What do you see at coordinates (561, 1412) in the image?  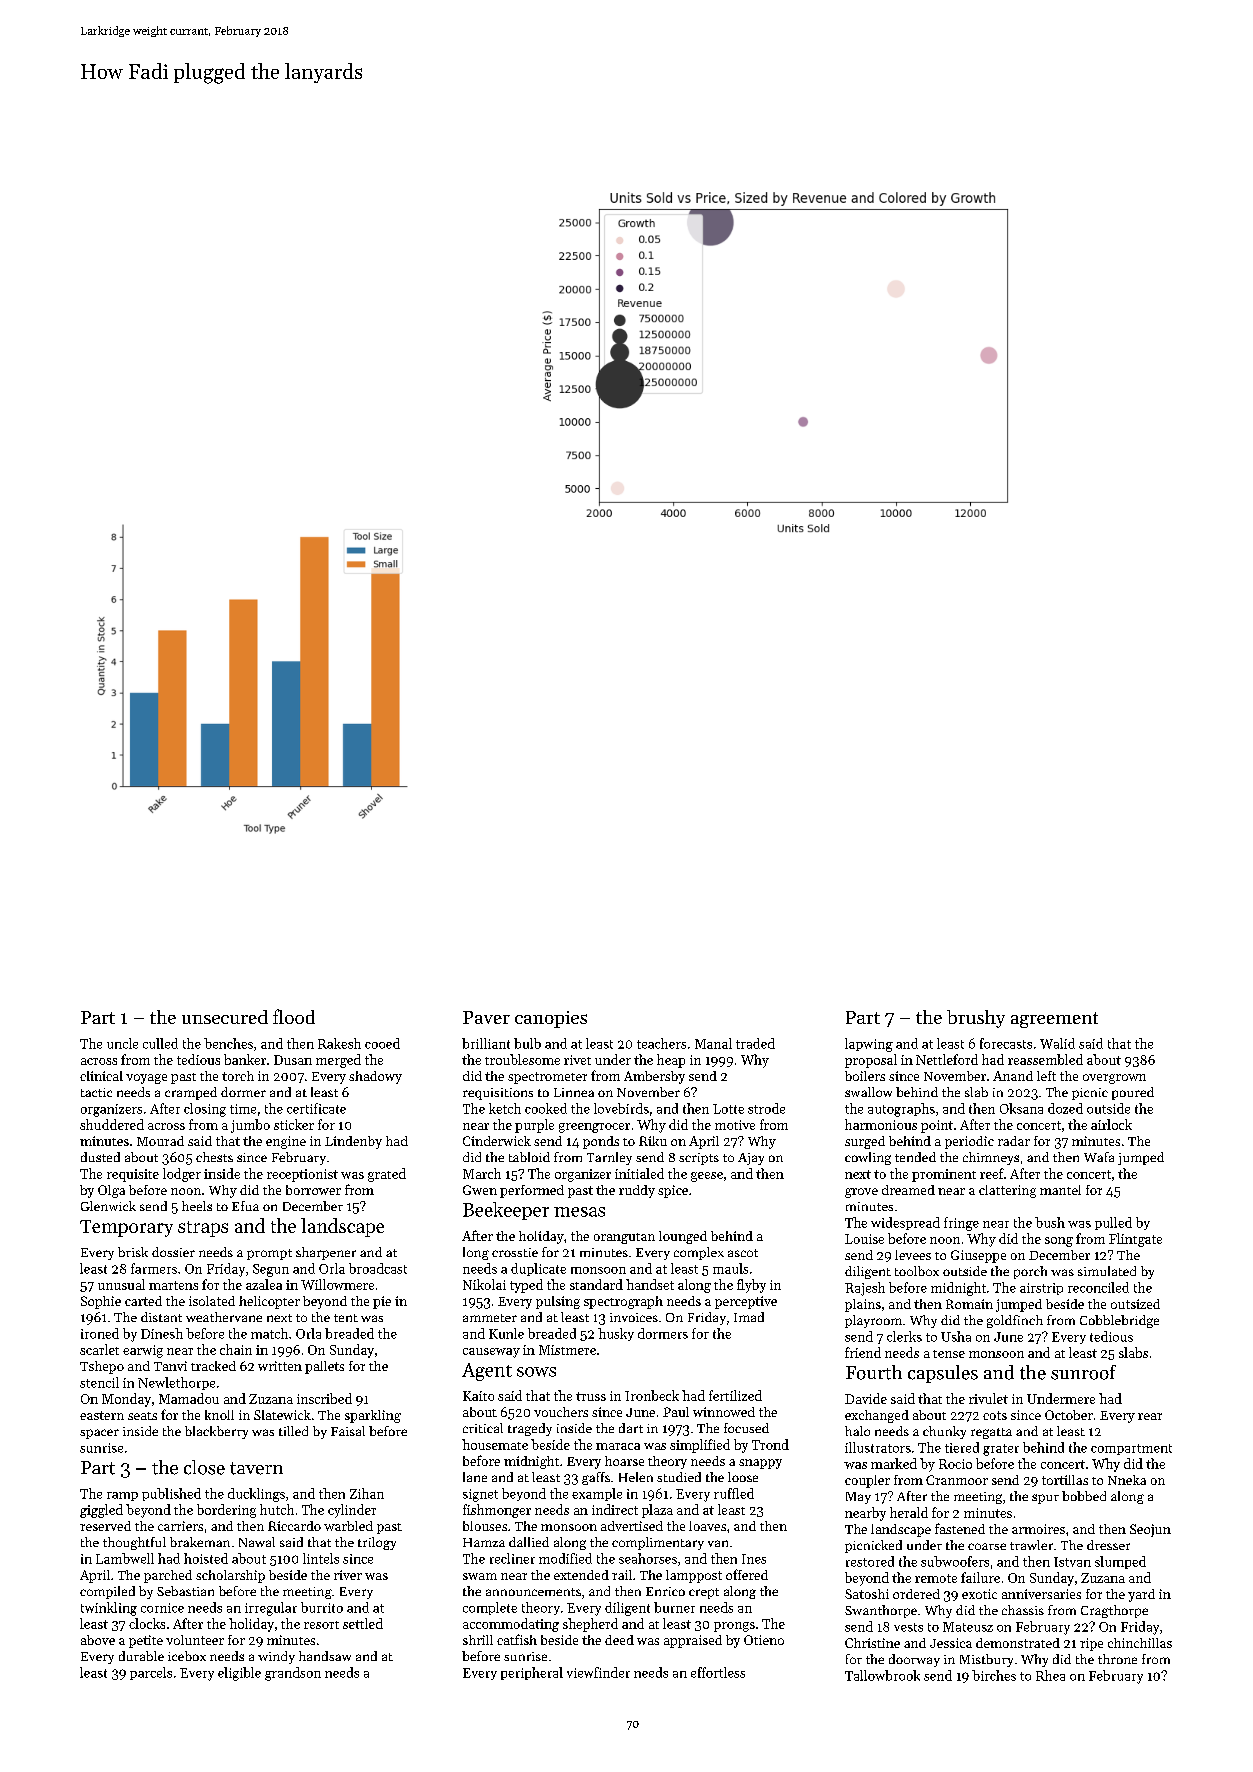 I see `vouchers` at bounding box center [561, 1412].
